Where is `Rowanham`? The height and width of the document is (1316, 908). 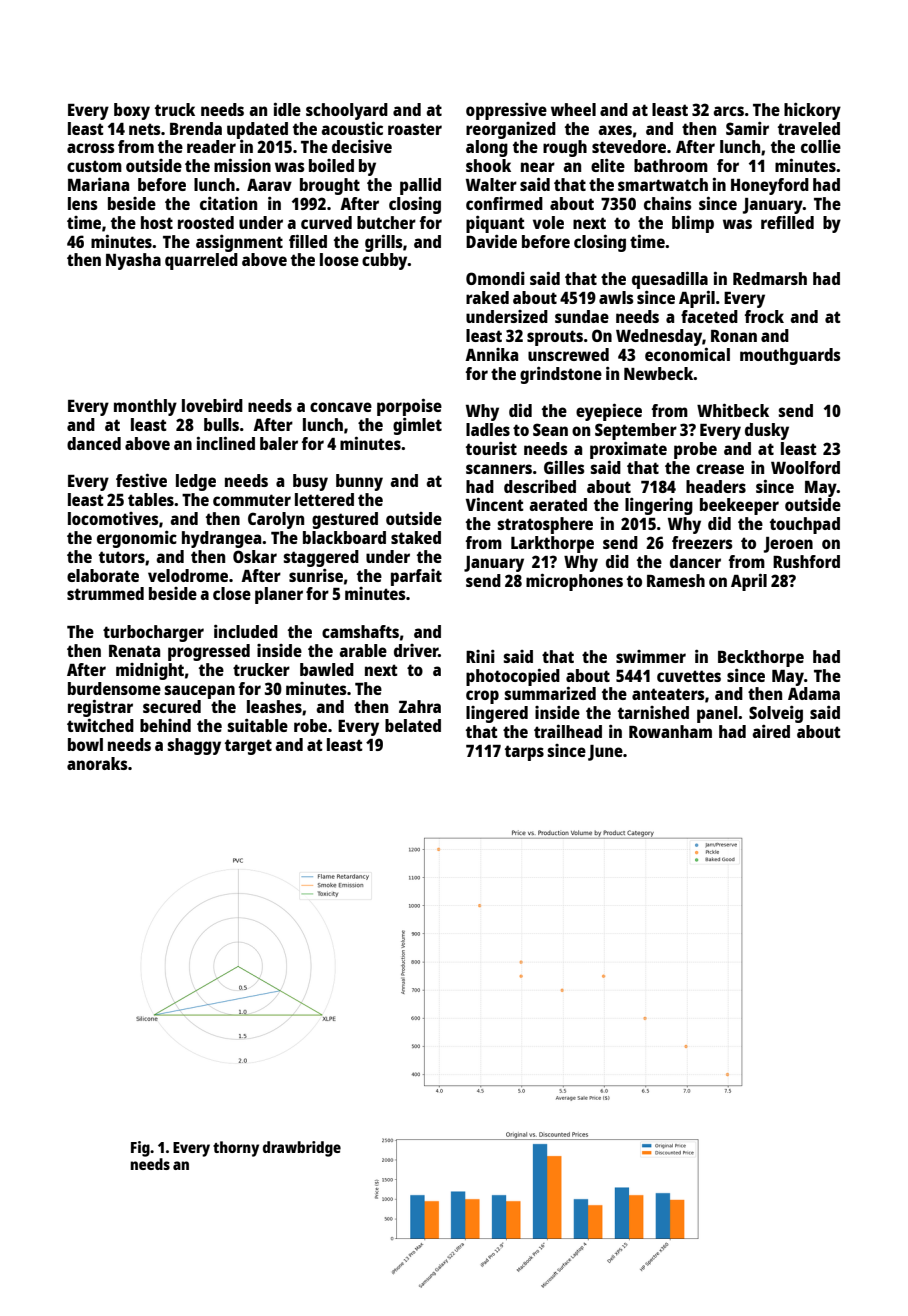
Rowanham is located at coordinates (670, 731).
